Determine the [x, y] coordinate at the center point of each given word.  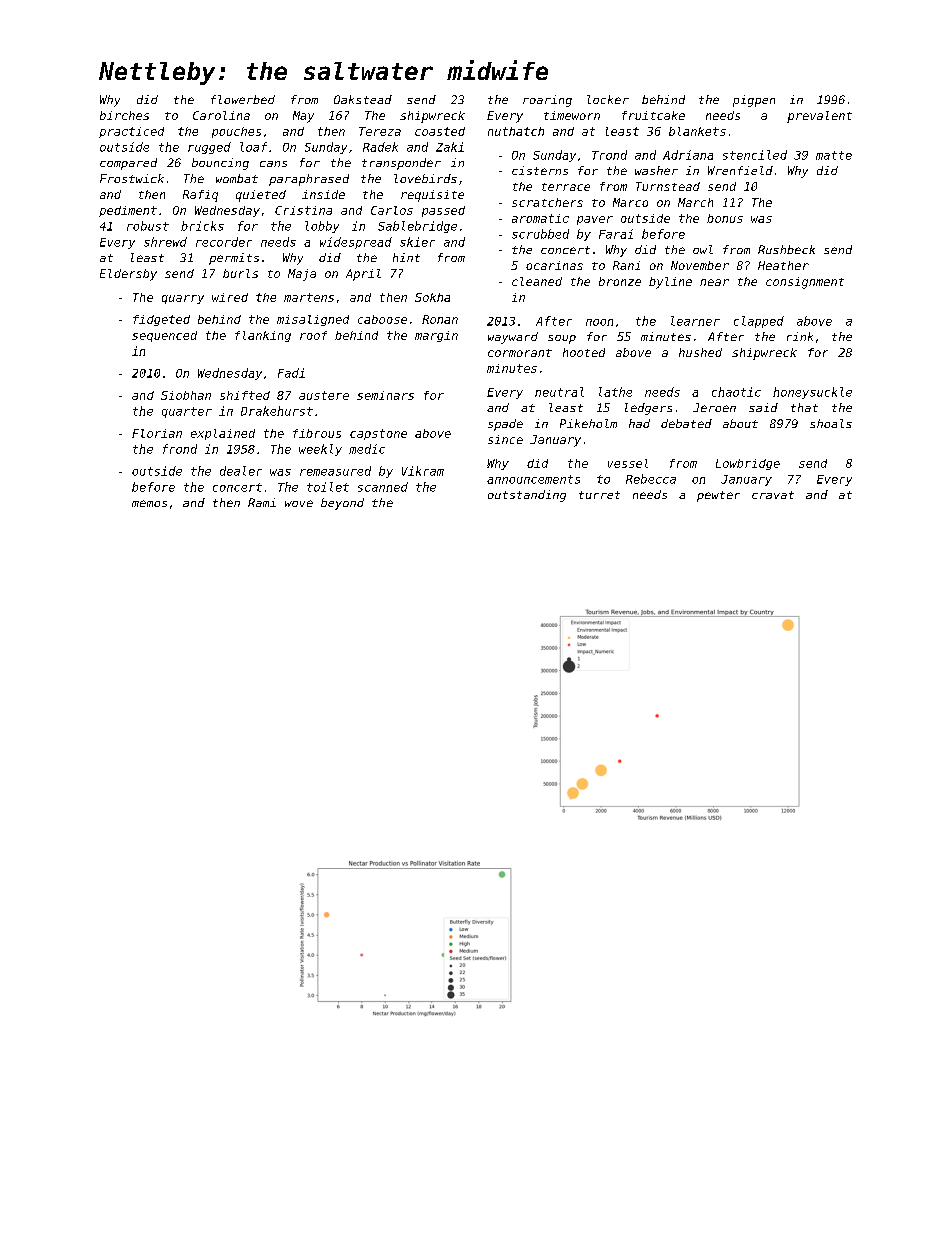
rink [800, 336]
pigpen [754, 101]
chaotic [736, 392]
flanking [263, 336]
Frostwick [132, 178]
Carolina [221, 115]
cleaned [537, 281]
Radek [380, 147]
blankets [697, 131]
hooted [584, 352]
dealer [241, 471]
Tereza [380, 131]
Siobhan [186, 395]
